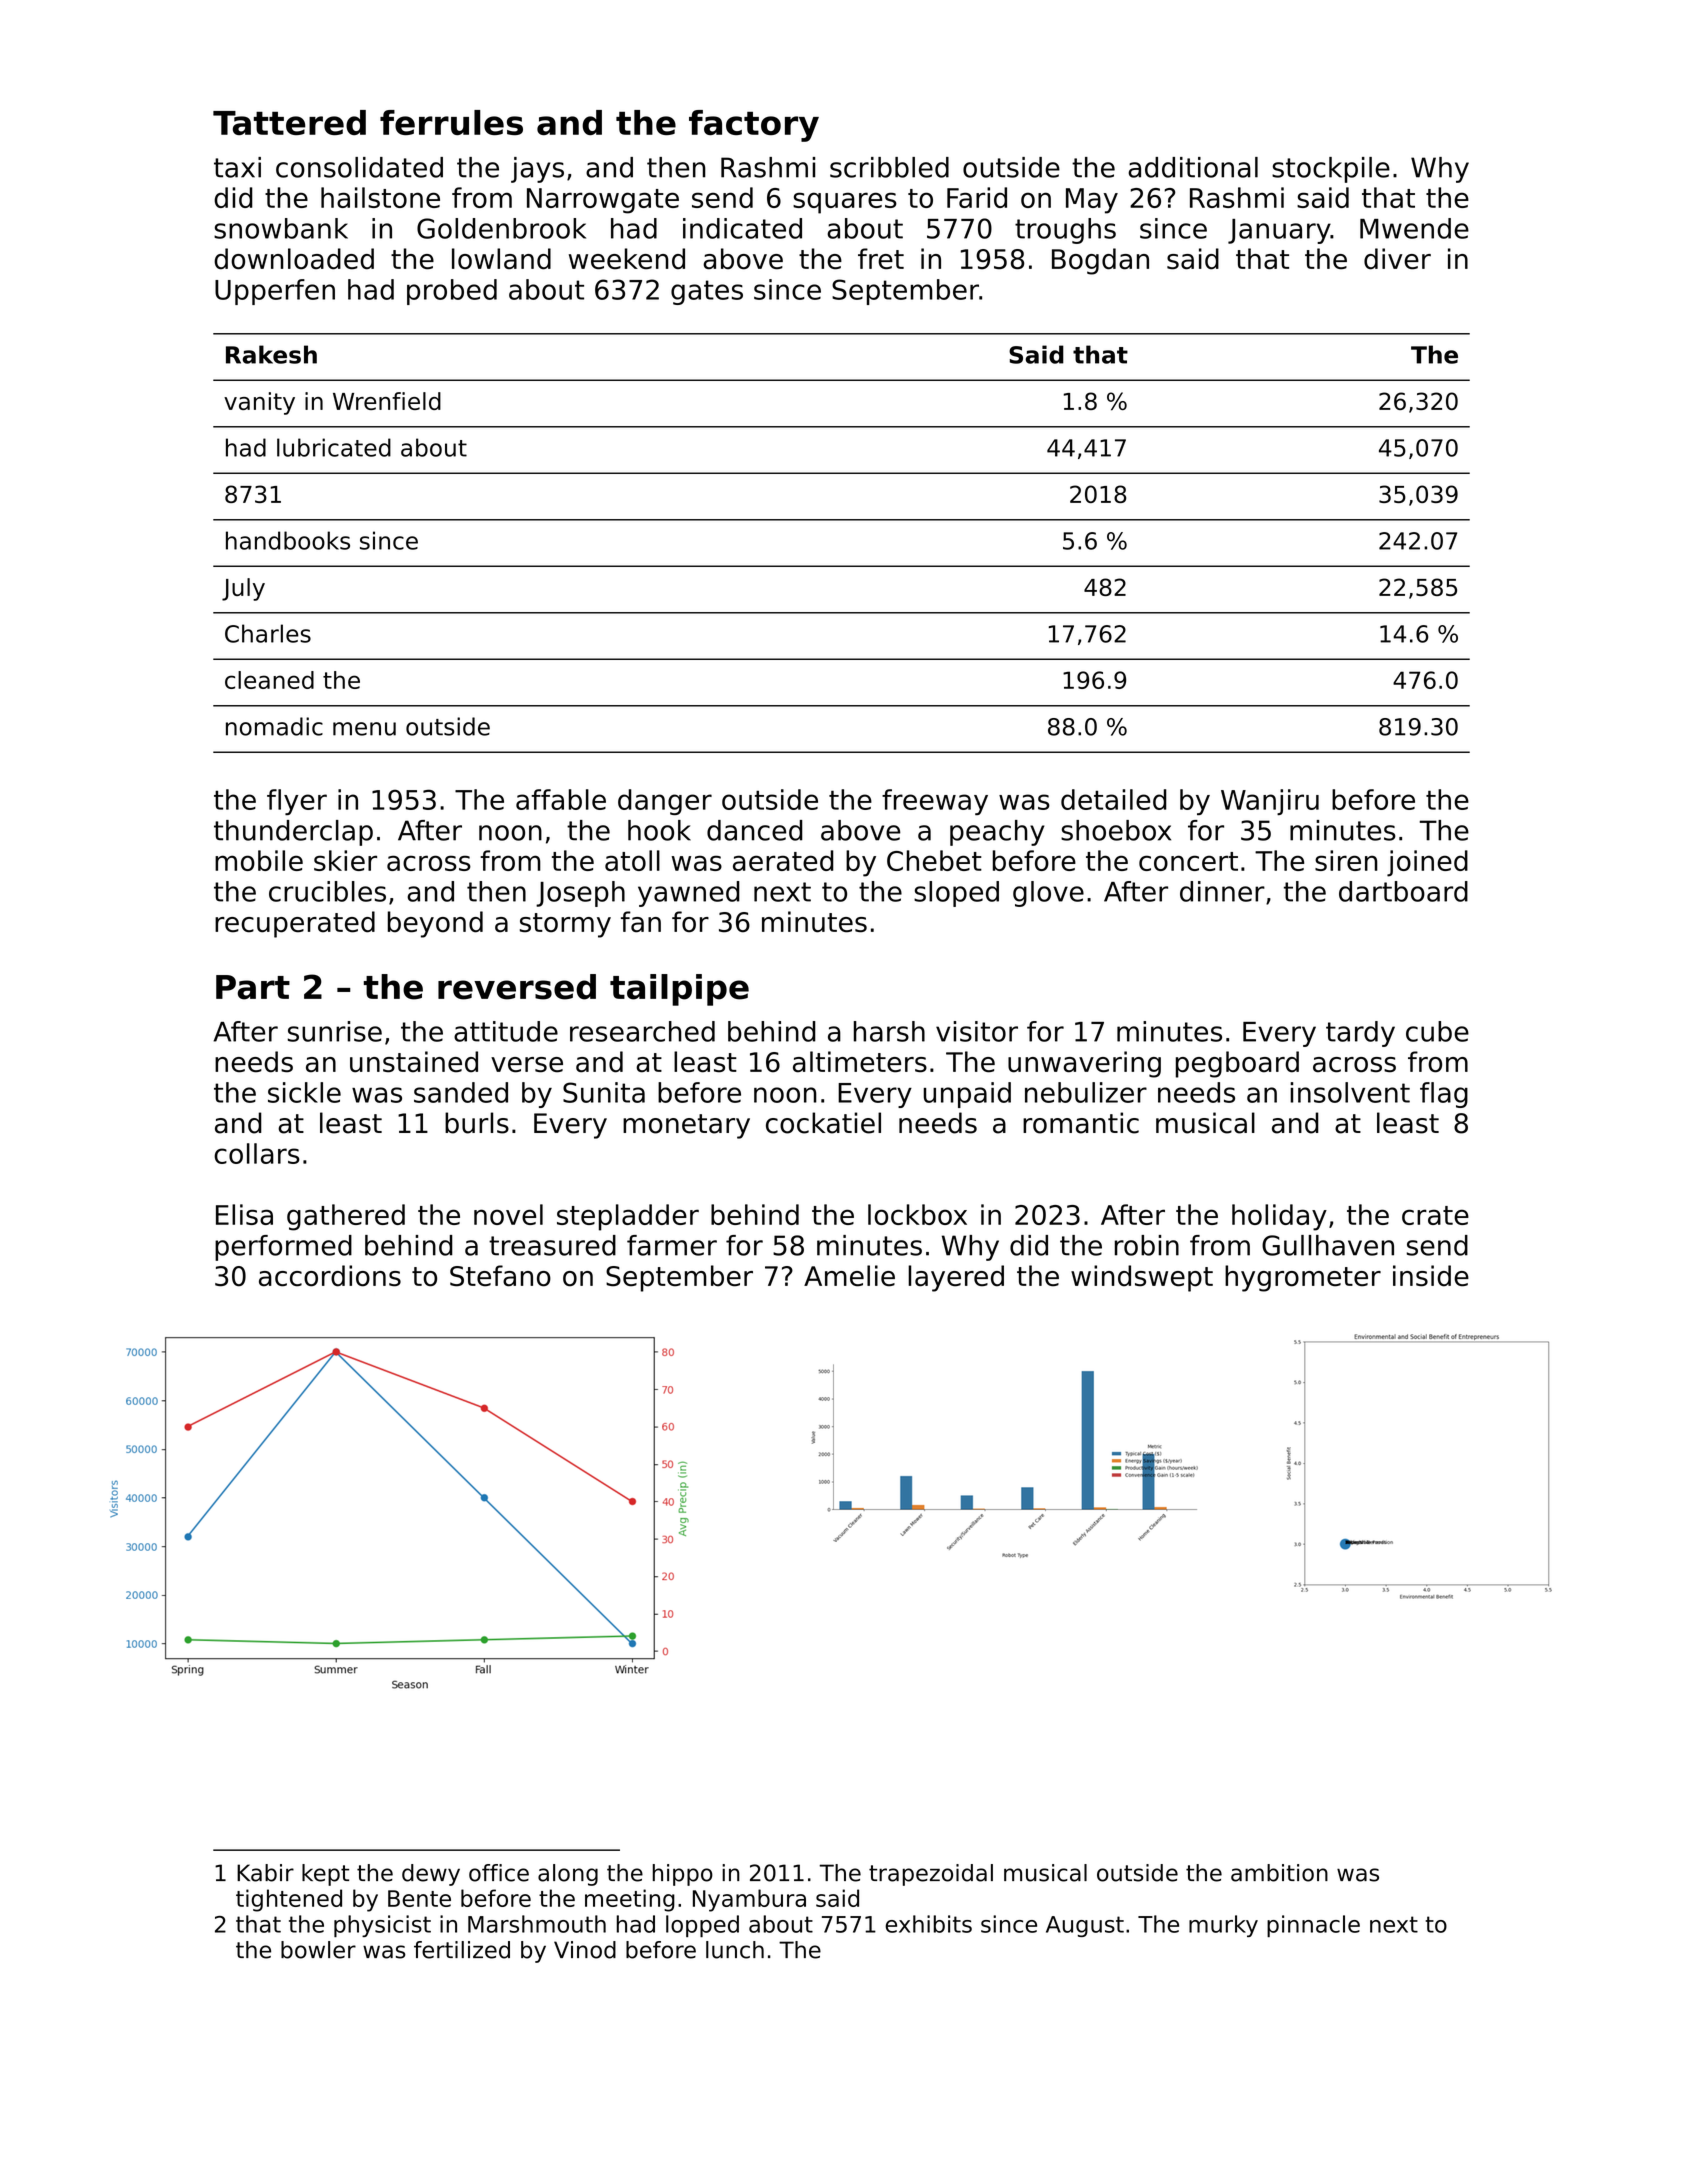 The width and height of the page is (1683, 2178). Describe the element at coordinates (1193, 167) in the page. I see `additional` at that location.
